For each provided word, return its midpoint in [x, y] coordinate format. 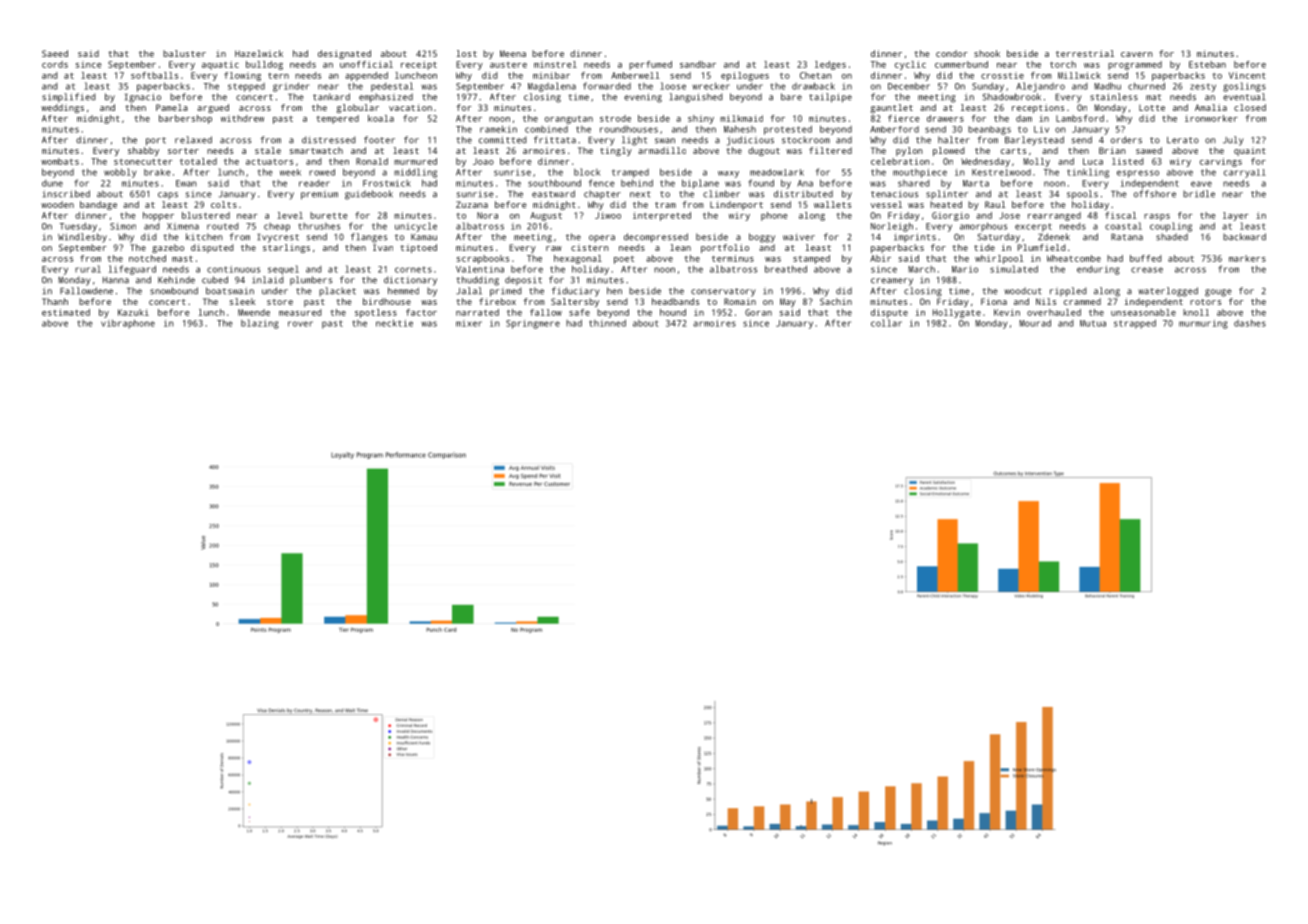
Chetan [815, 75]
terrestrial [1085, 53]
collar [886, 323]
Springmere [533, 324]
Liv [1041, 129]
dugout [764, 151]
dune [52, 183]
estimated [66, 312]
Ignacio [143, 98]
